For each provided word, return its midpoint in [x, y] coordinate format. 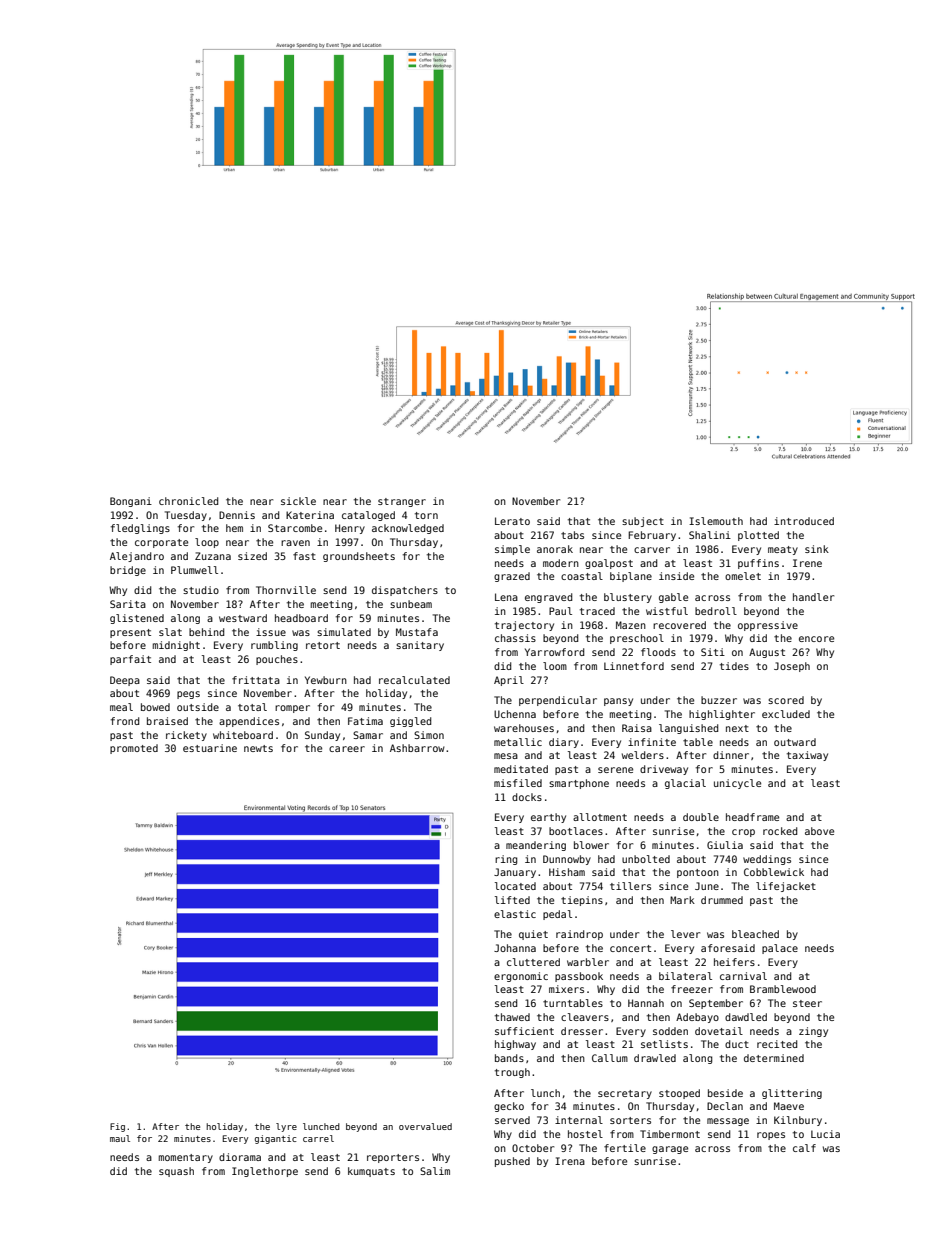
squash [176, 1172]
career [347, 749]
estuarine [210, 748]
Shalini [710, 535]
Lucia [825, 1134]
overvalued [425, 1126]
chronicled [188, 501]
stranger [402, 502]
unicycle [737, 784]
